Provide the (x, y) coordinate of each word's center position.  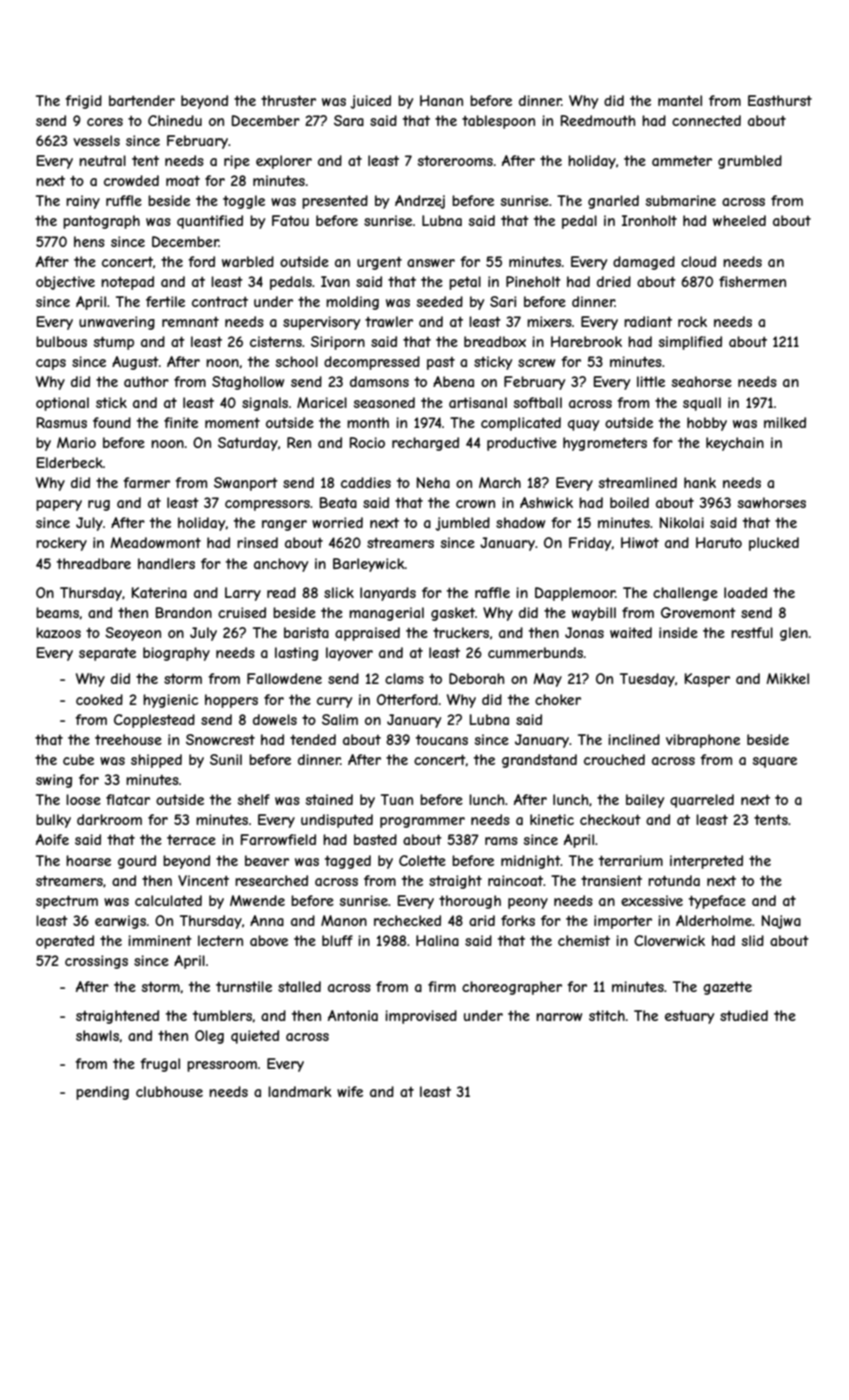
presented (335, 202)
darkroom (109, 819)
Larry (243, 594)
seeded (440, 301)
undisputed (337, 821)
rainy (83, 202)
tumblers (222, 1015)
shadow (520, 522)
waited (631, 632)
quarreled (702, 801)
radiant (648, 321)
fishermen (752, 281)
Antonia (353, 1015)
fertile (165, 301)
